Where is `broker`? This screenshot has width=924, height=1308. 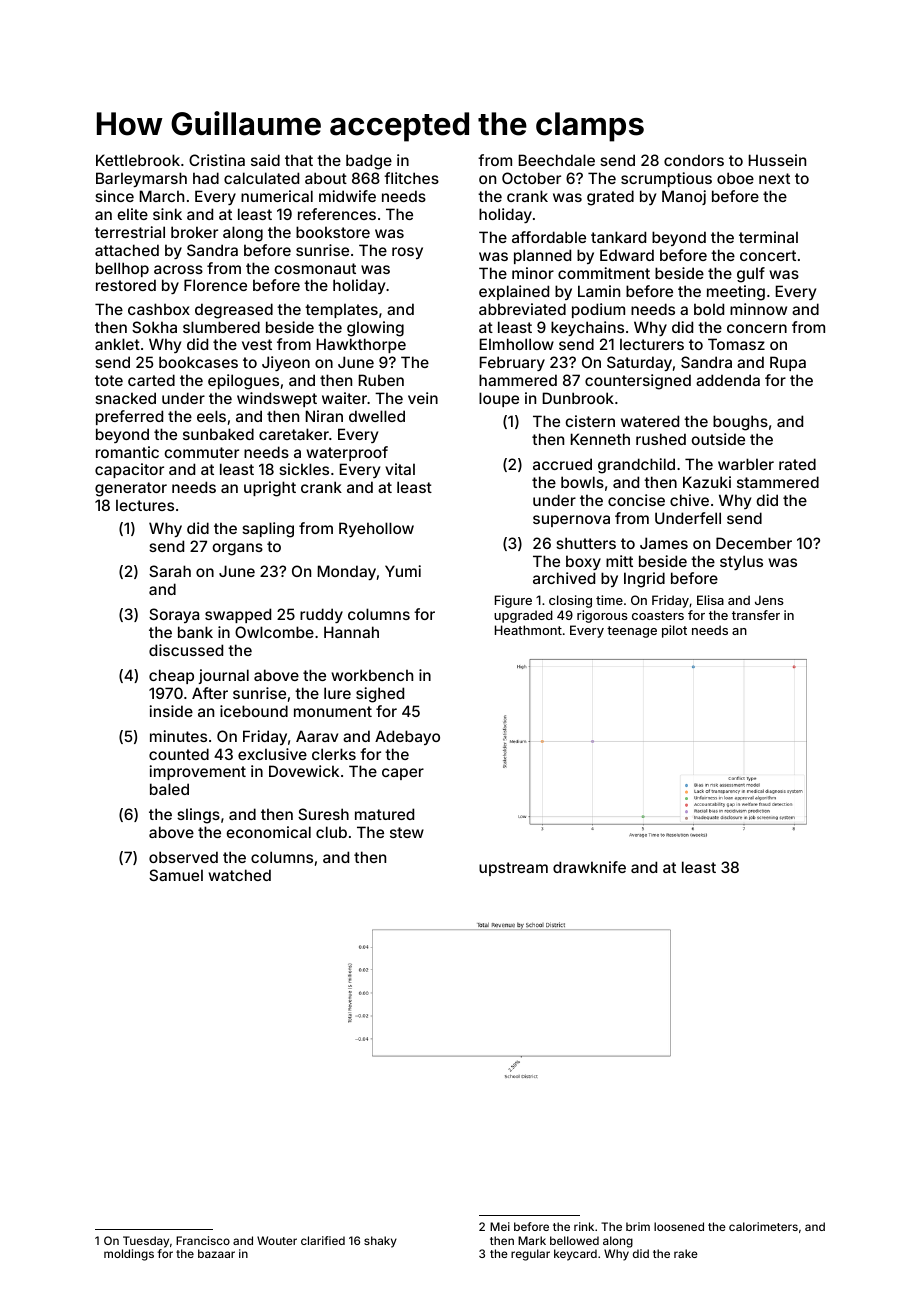 broker is located at coordinates (194, 232).
